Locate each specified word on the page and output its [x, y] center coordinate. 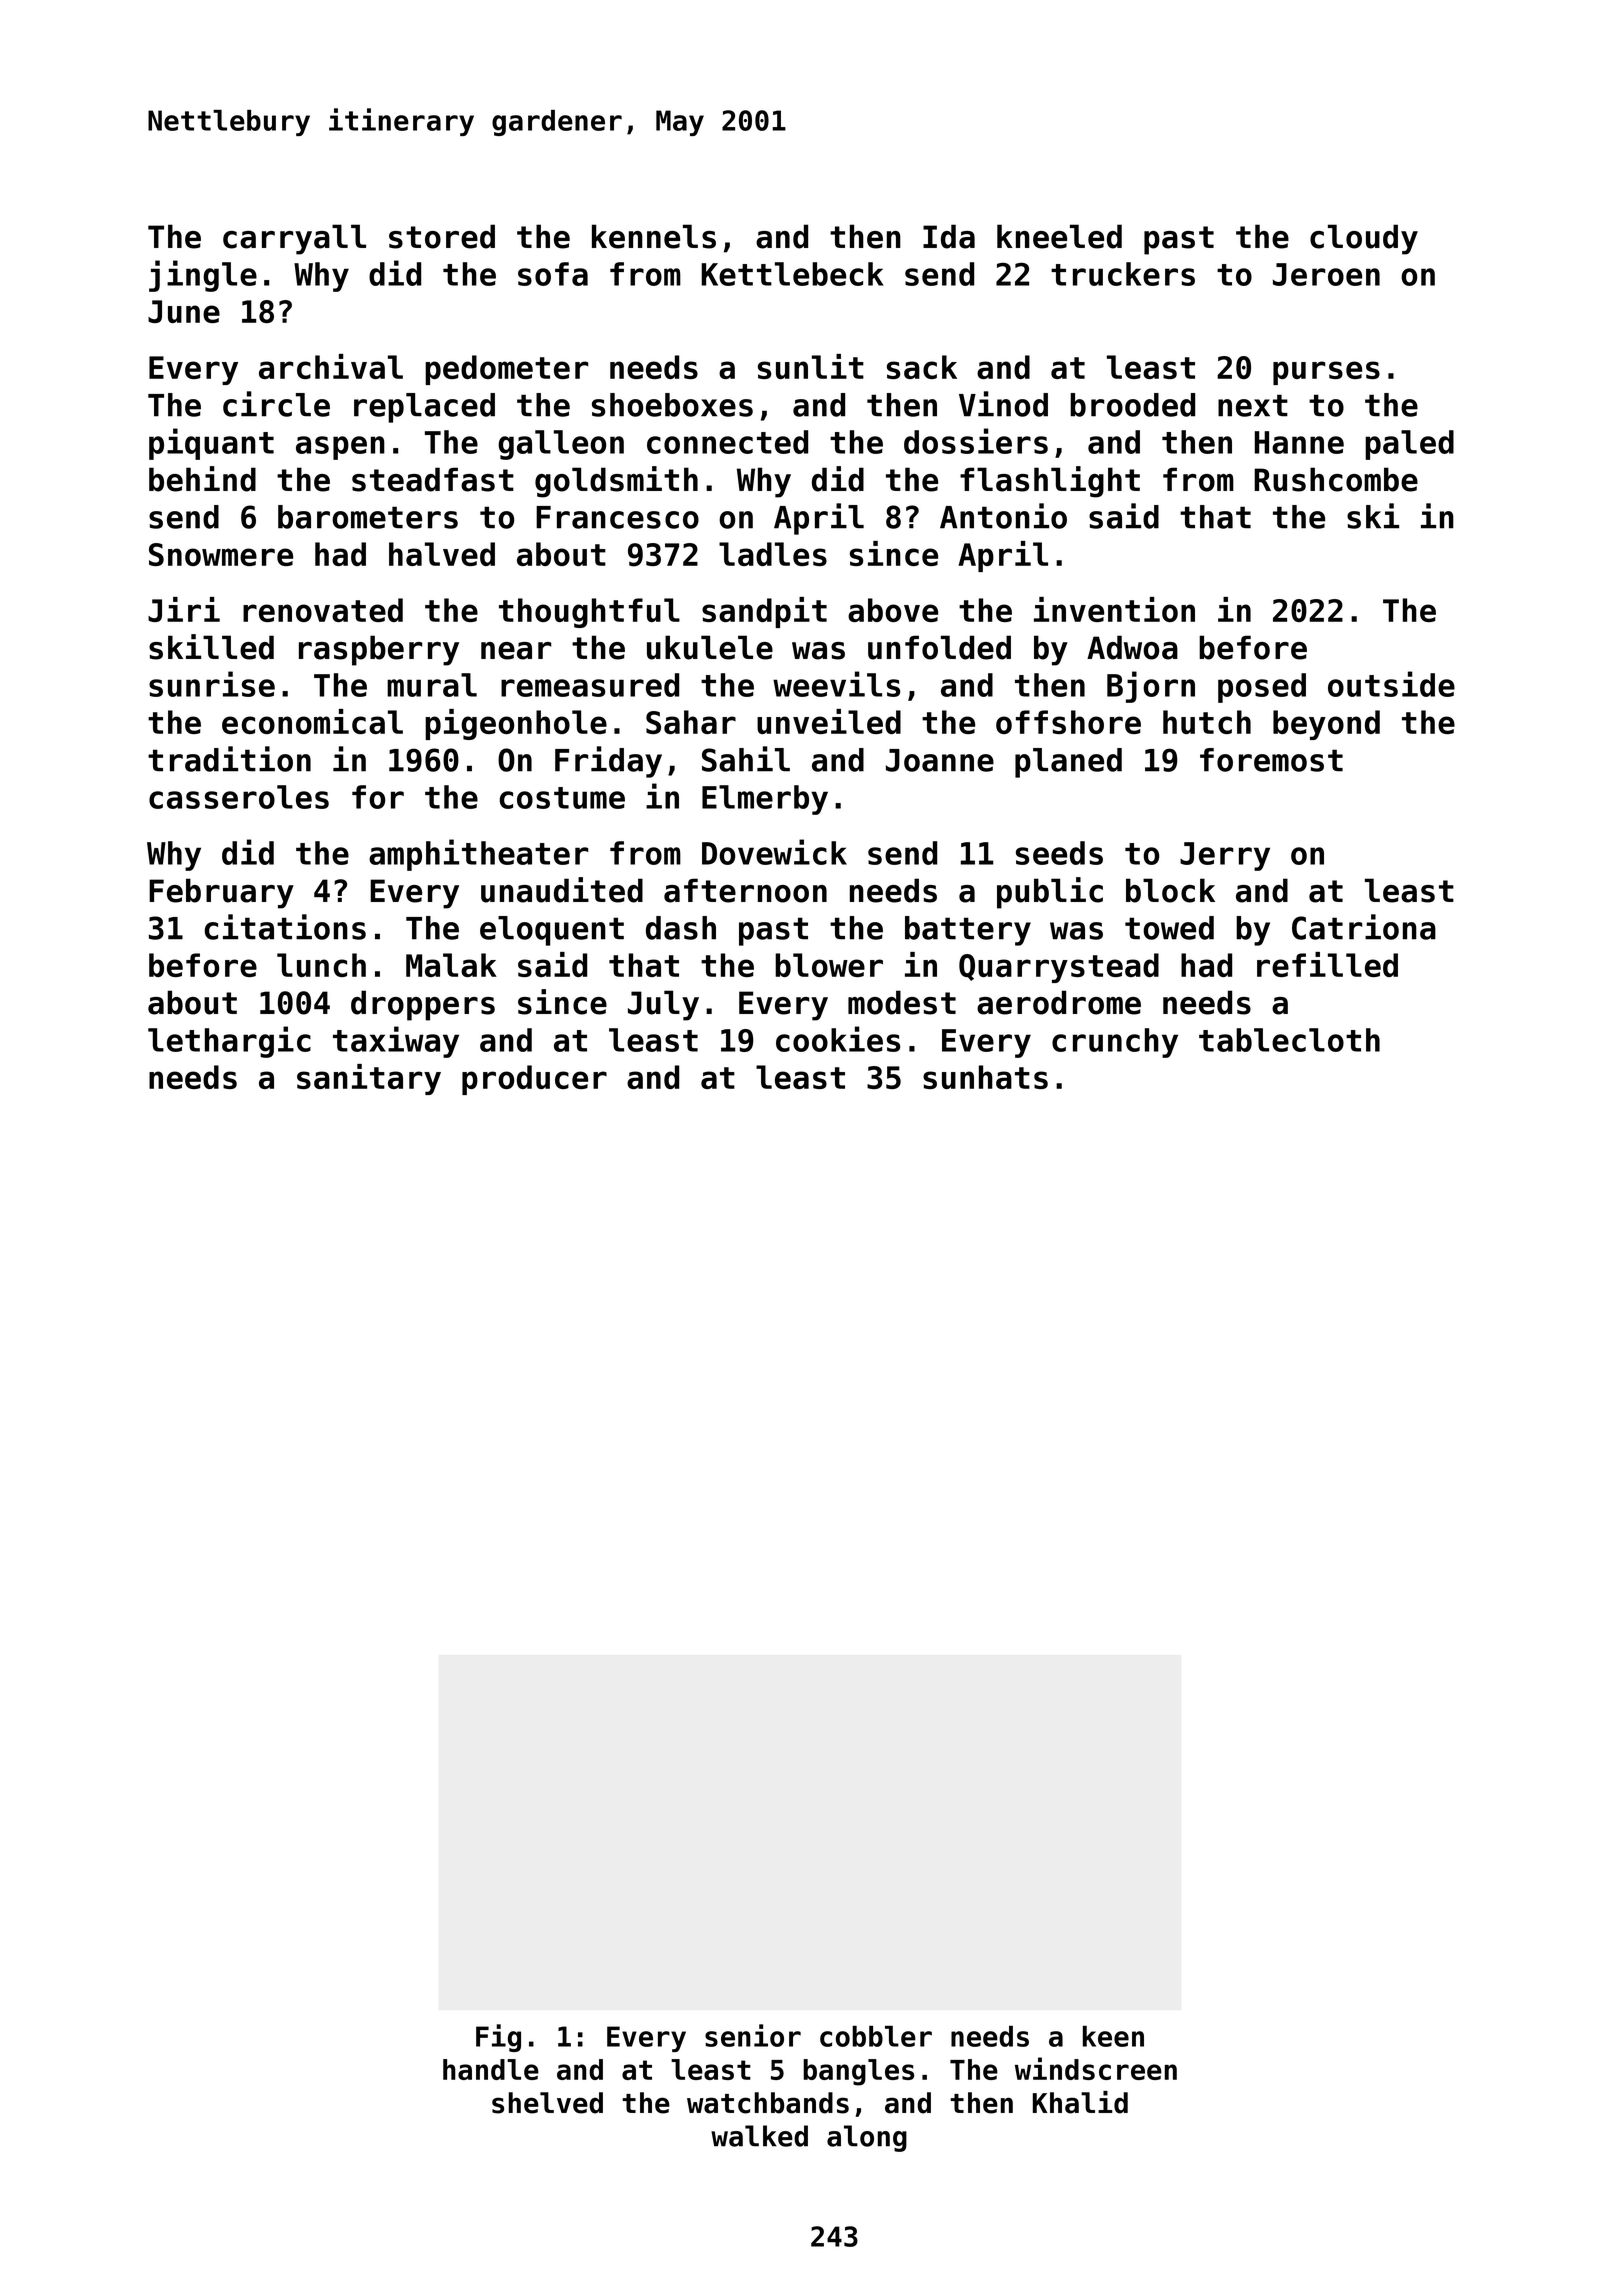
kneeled [1059, 236]
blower [829, 965]
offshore [1068, 722]
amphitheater [478, 855]
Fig [498, 2038]
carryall [294, 239]
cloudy [1364, 239]
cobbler [876, 2036]
